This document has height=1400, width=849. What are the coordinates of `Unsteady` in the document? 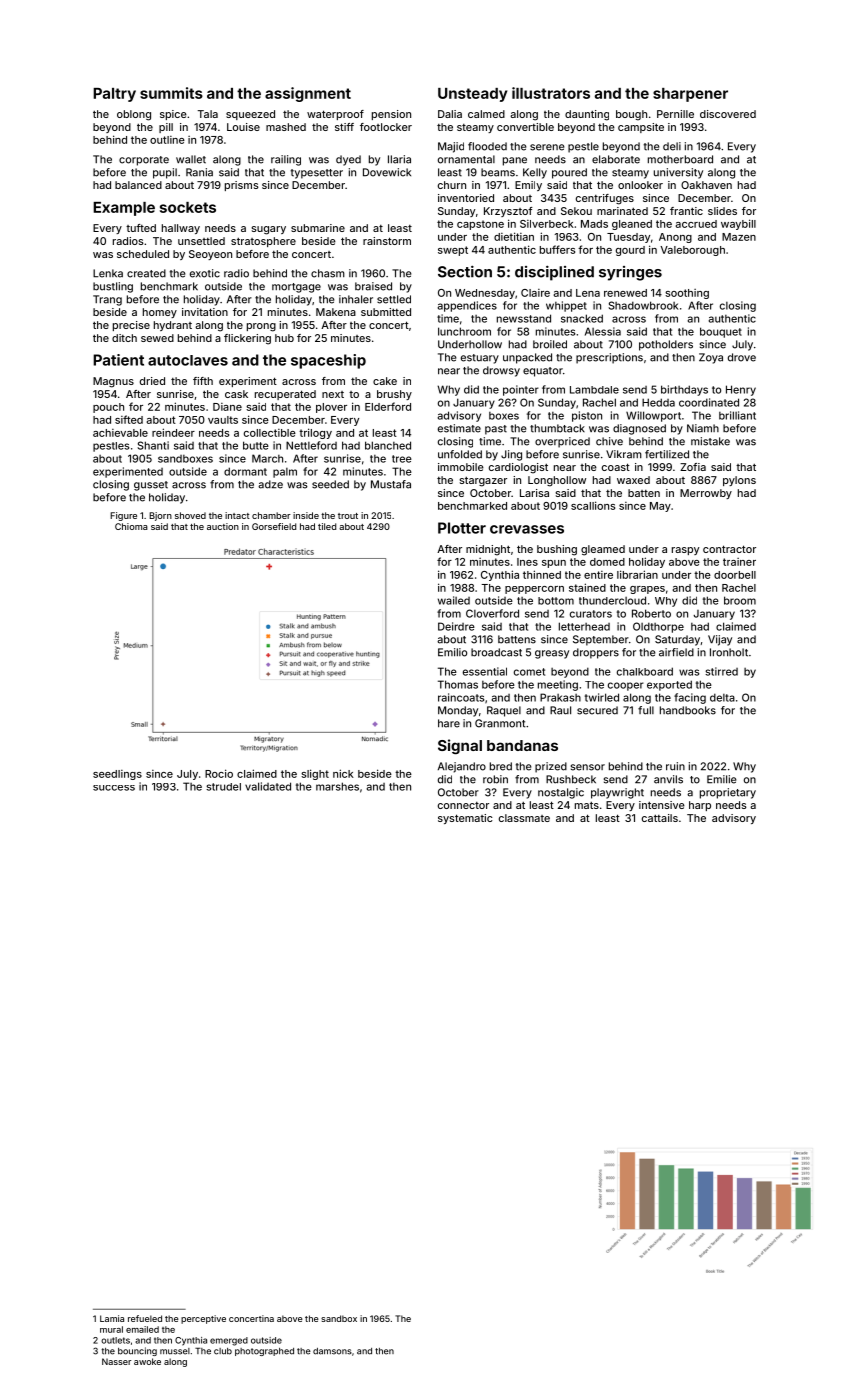 It's located at (472, 95).
